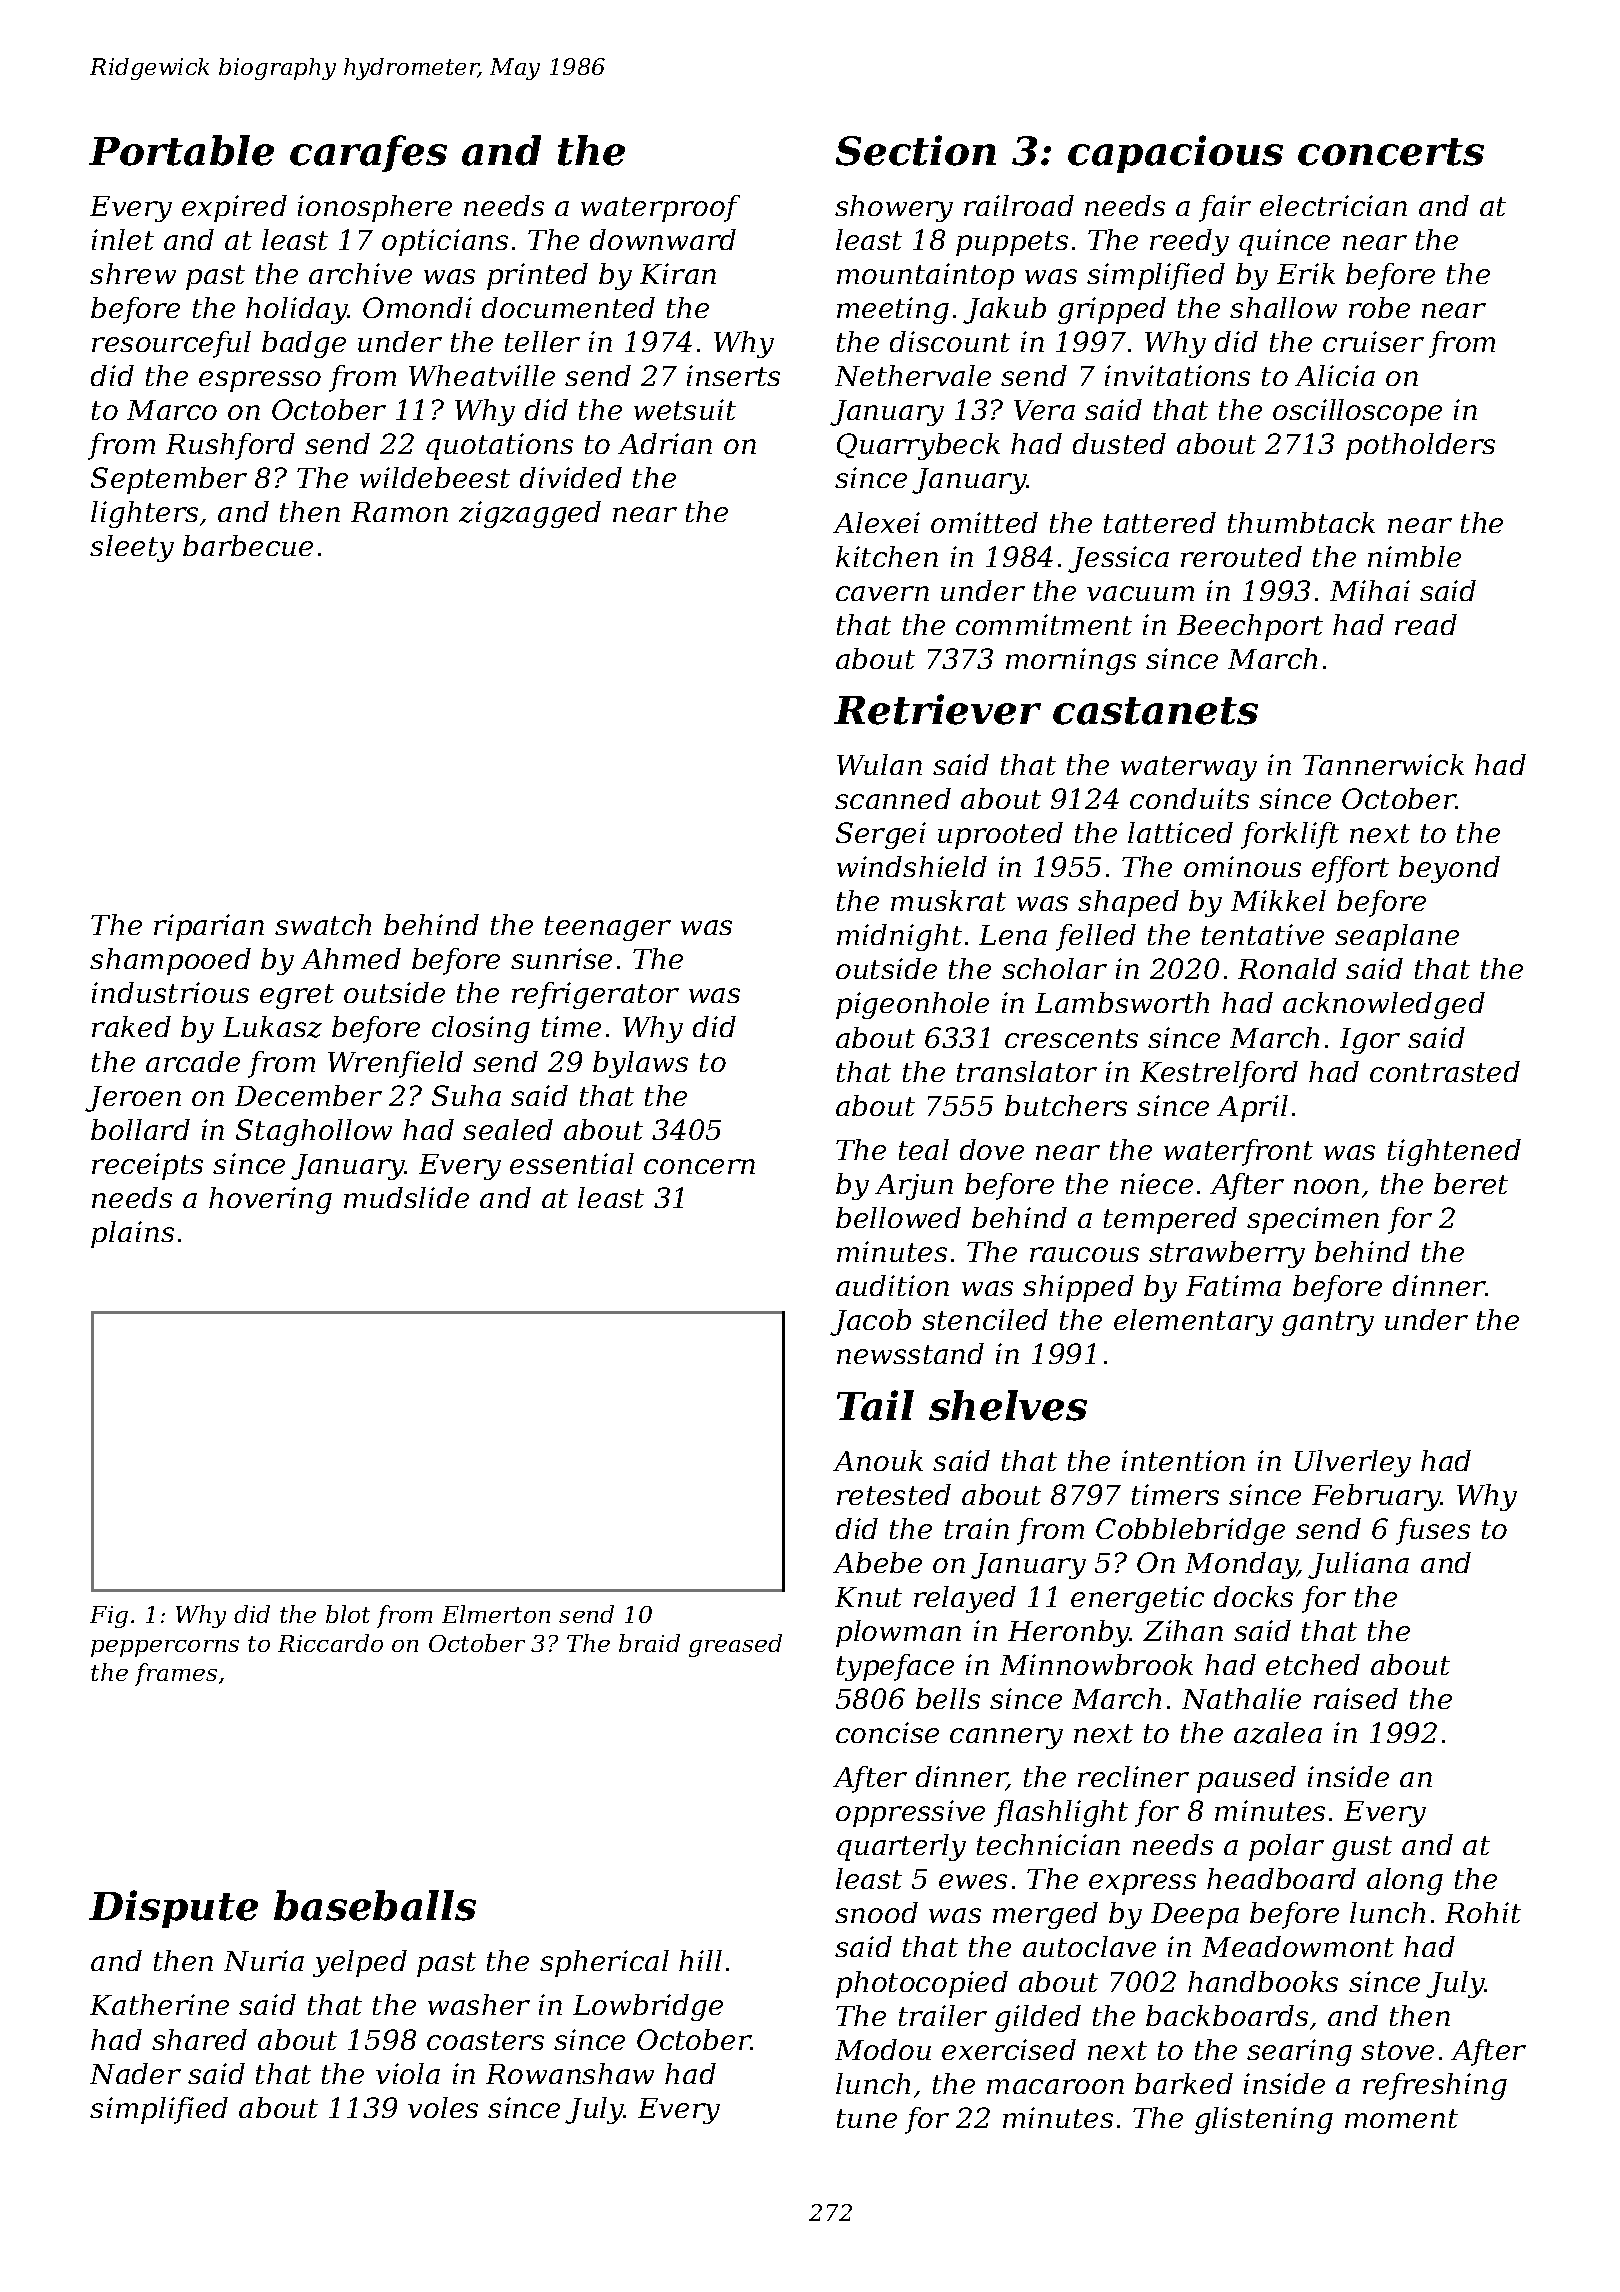 Image resolution: width=1620 pixels, height=2292 pixels. Describe the element at coordinates (1290, 835) in the image. I see `forklift` at that location.
